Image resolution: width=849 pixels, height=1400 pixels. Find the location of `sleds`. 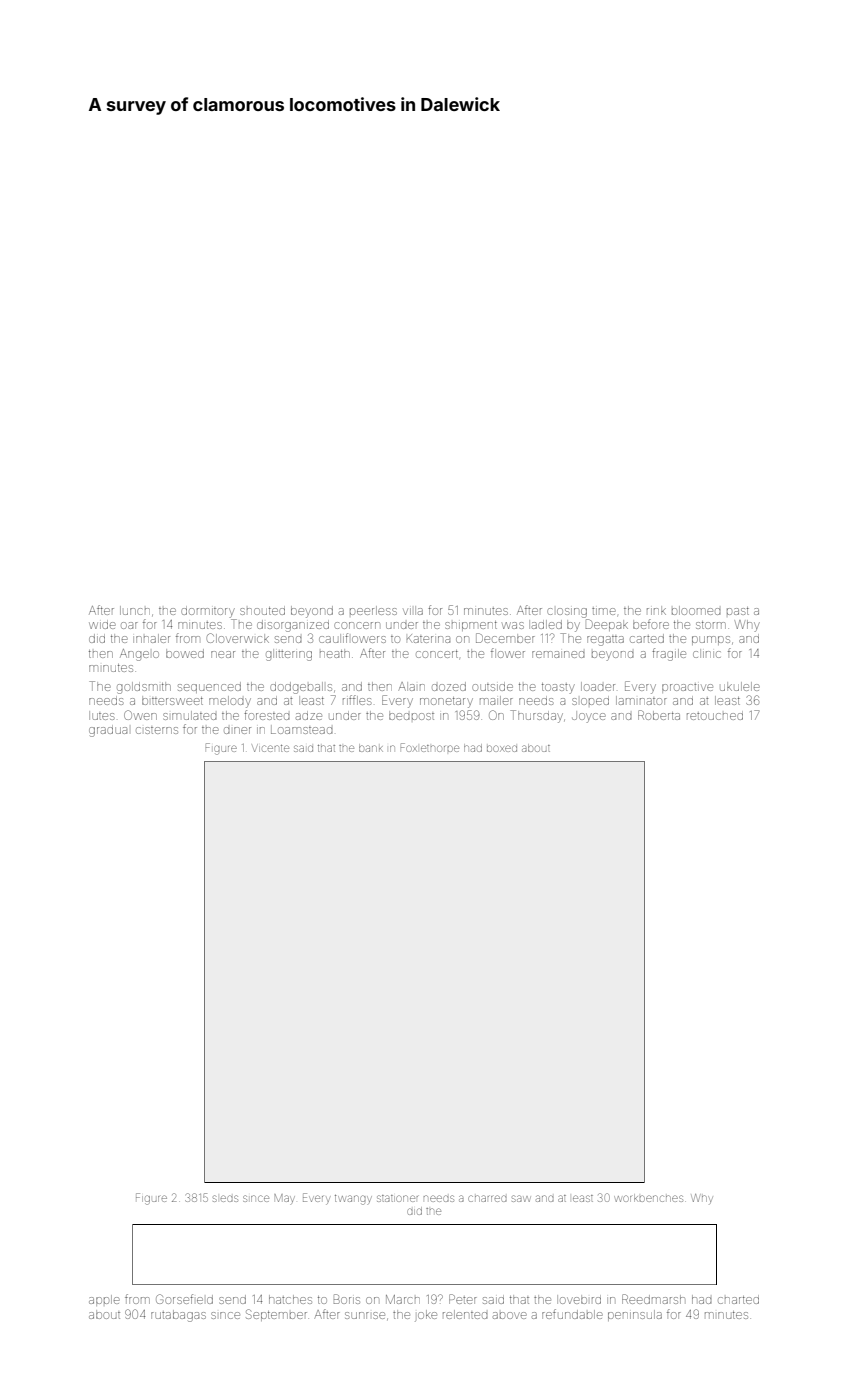

sleds is located at coordinates (225, 1198).
